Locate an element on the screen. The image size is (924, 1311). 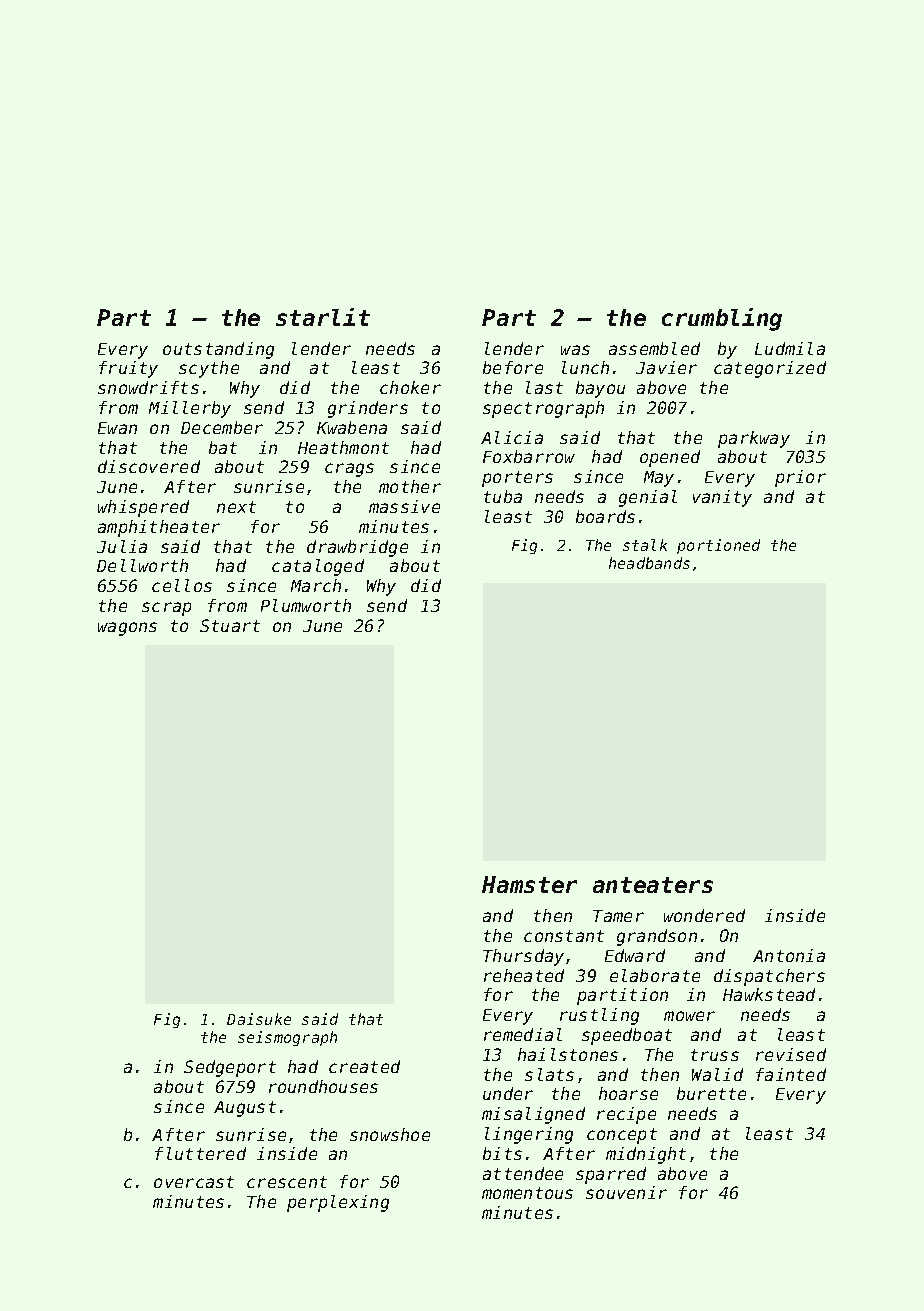
Daisuke is located at coordinates (259, 1019).
